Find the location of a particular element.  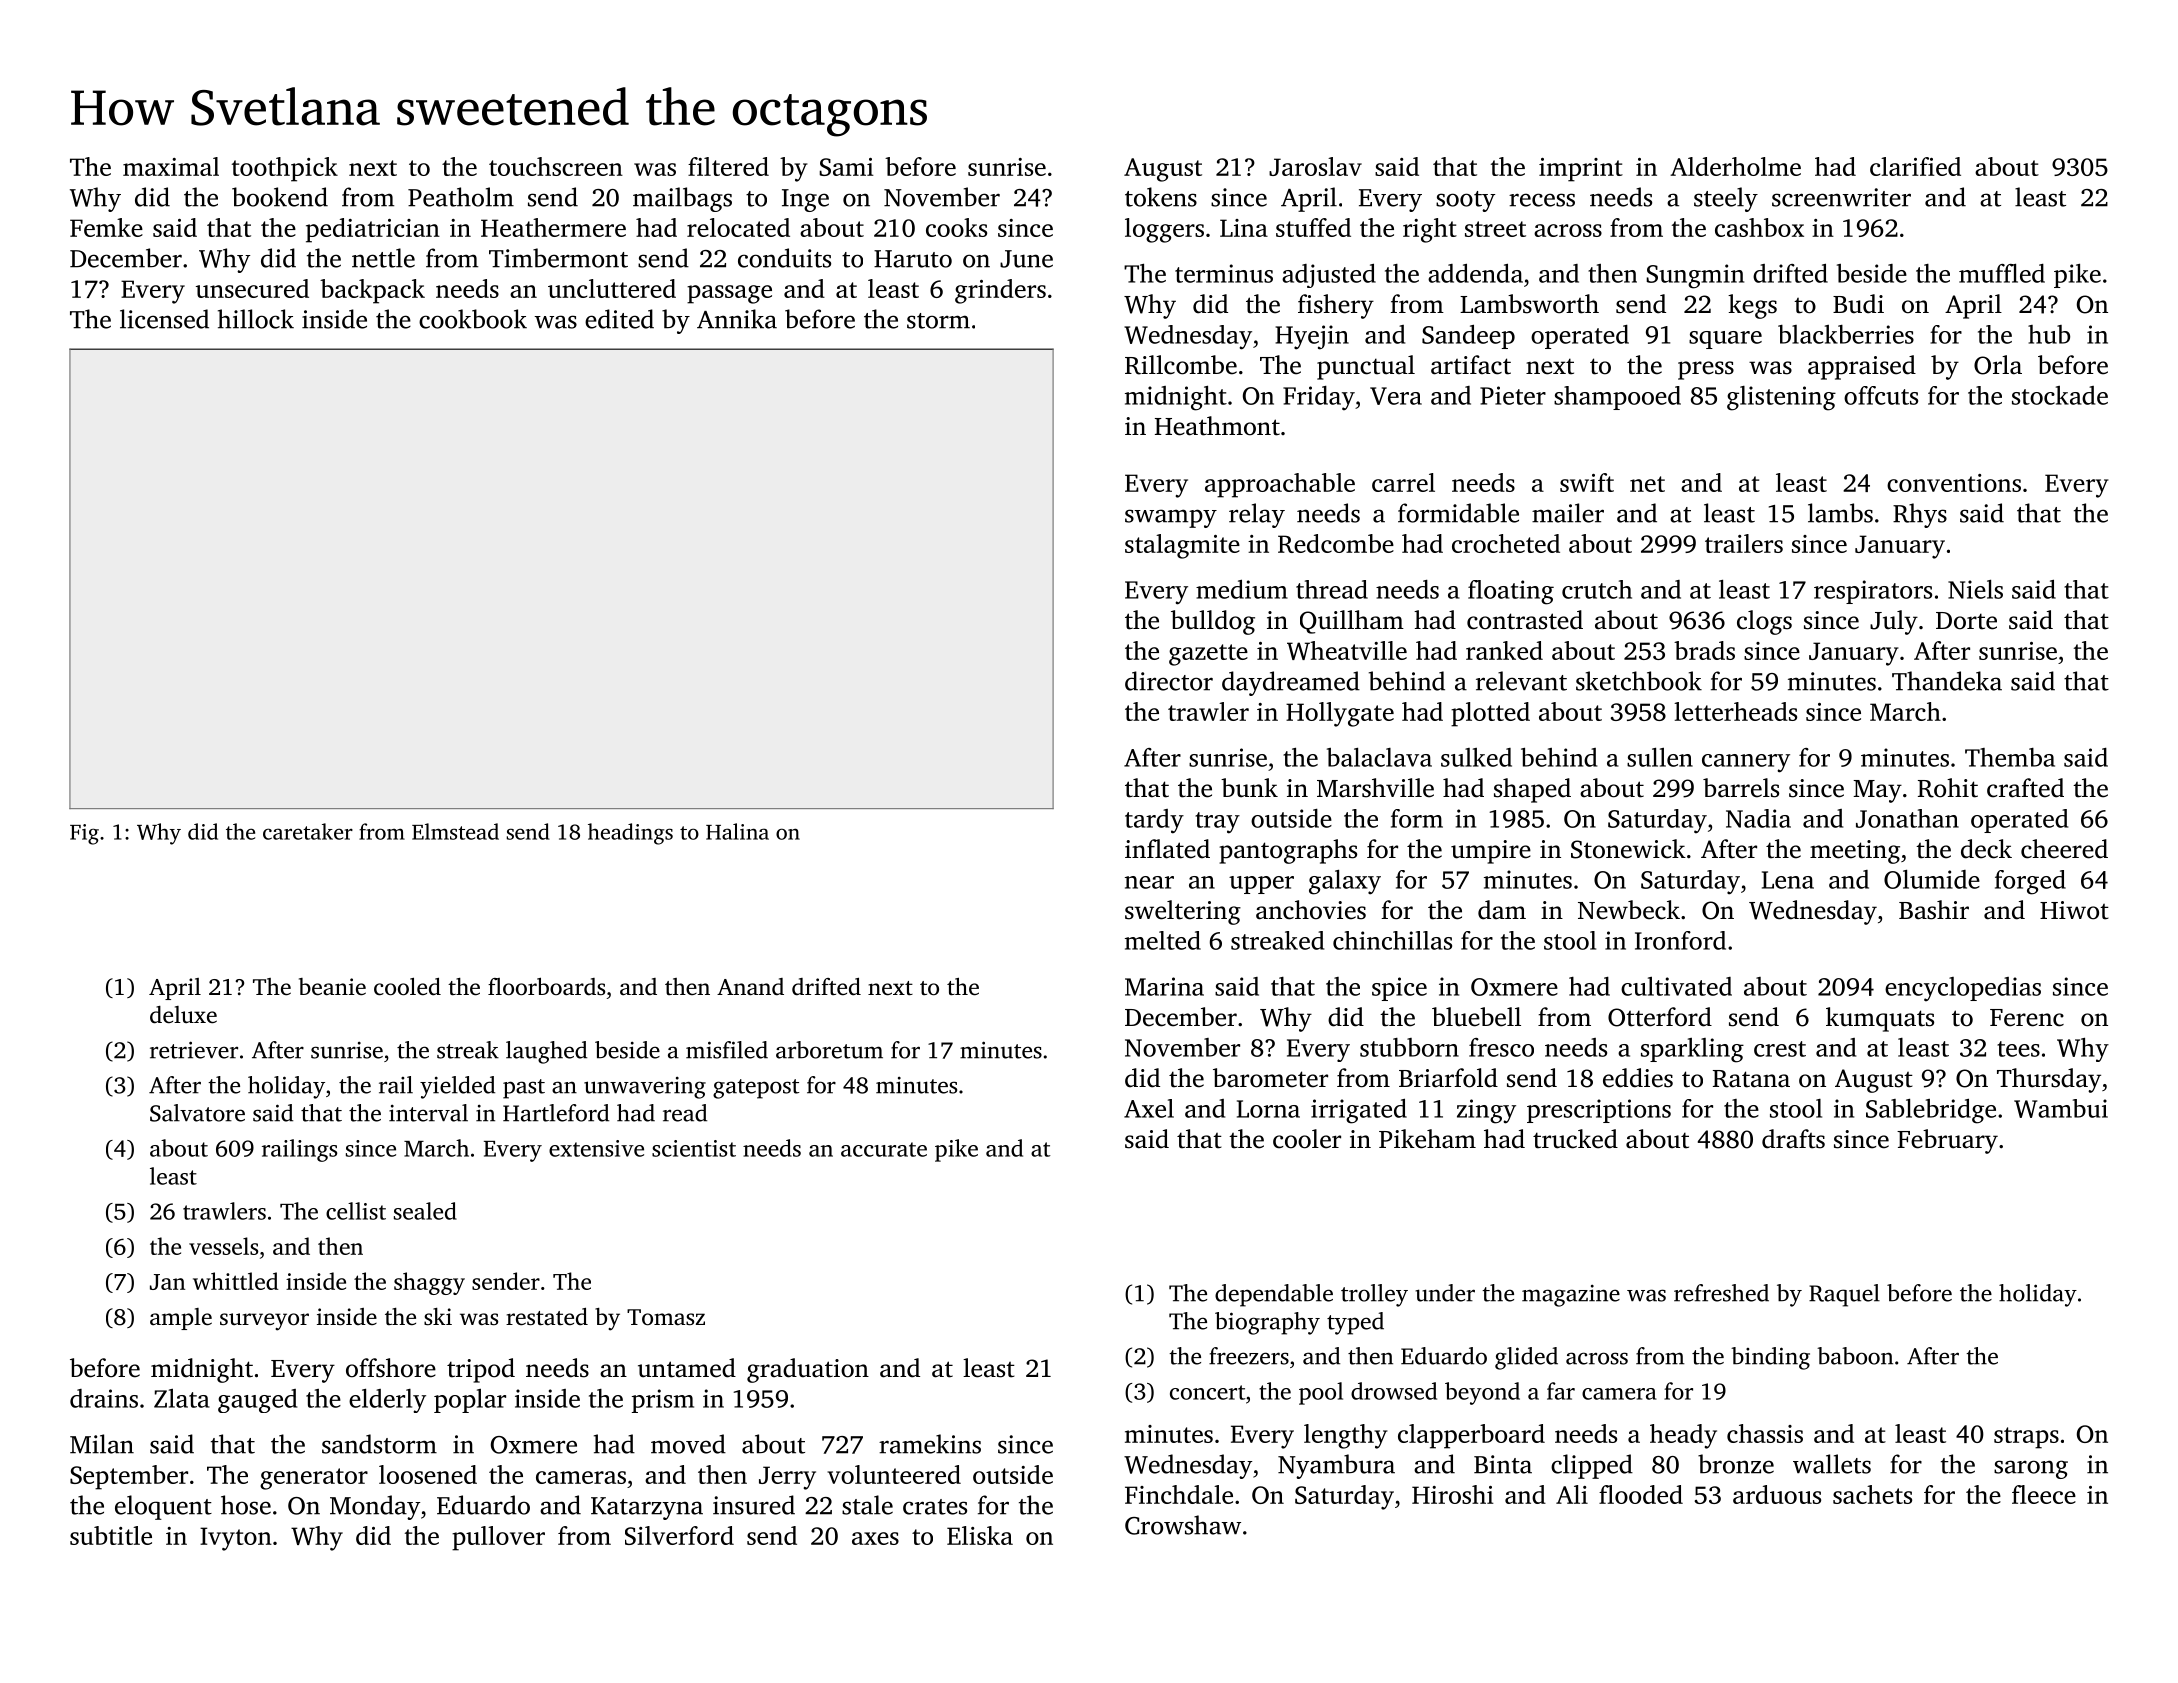

tokens is located at coordinates (1161, 197).
